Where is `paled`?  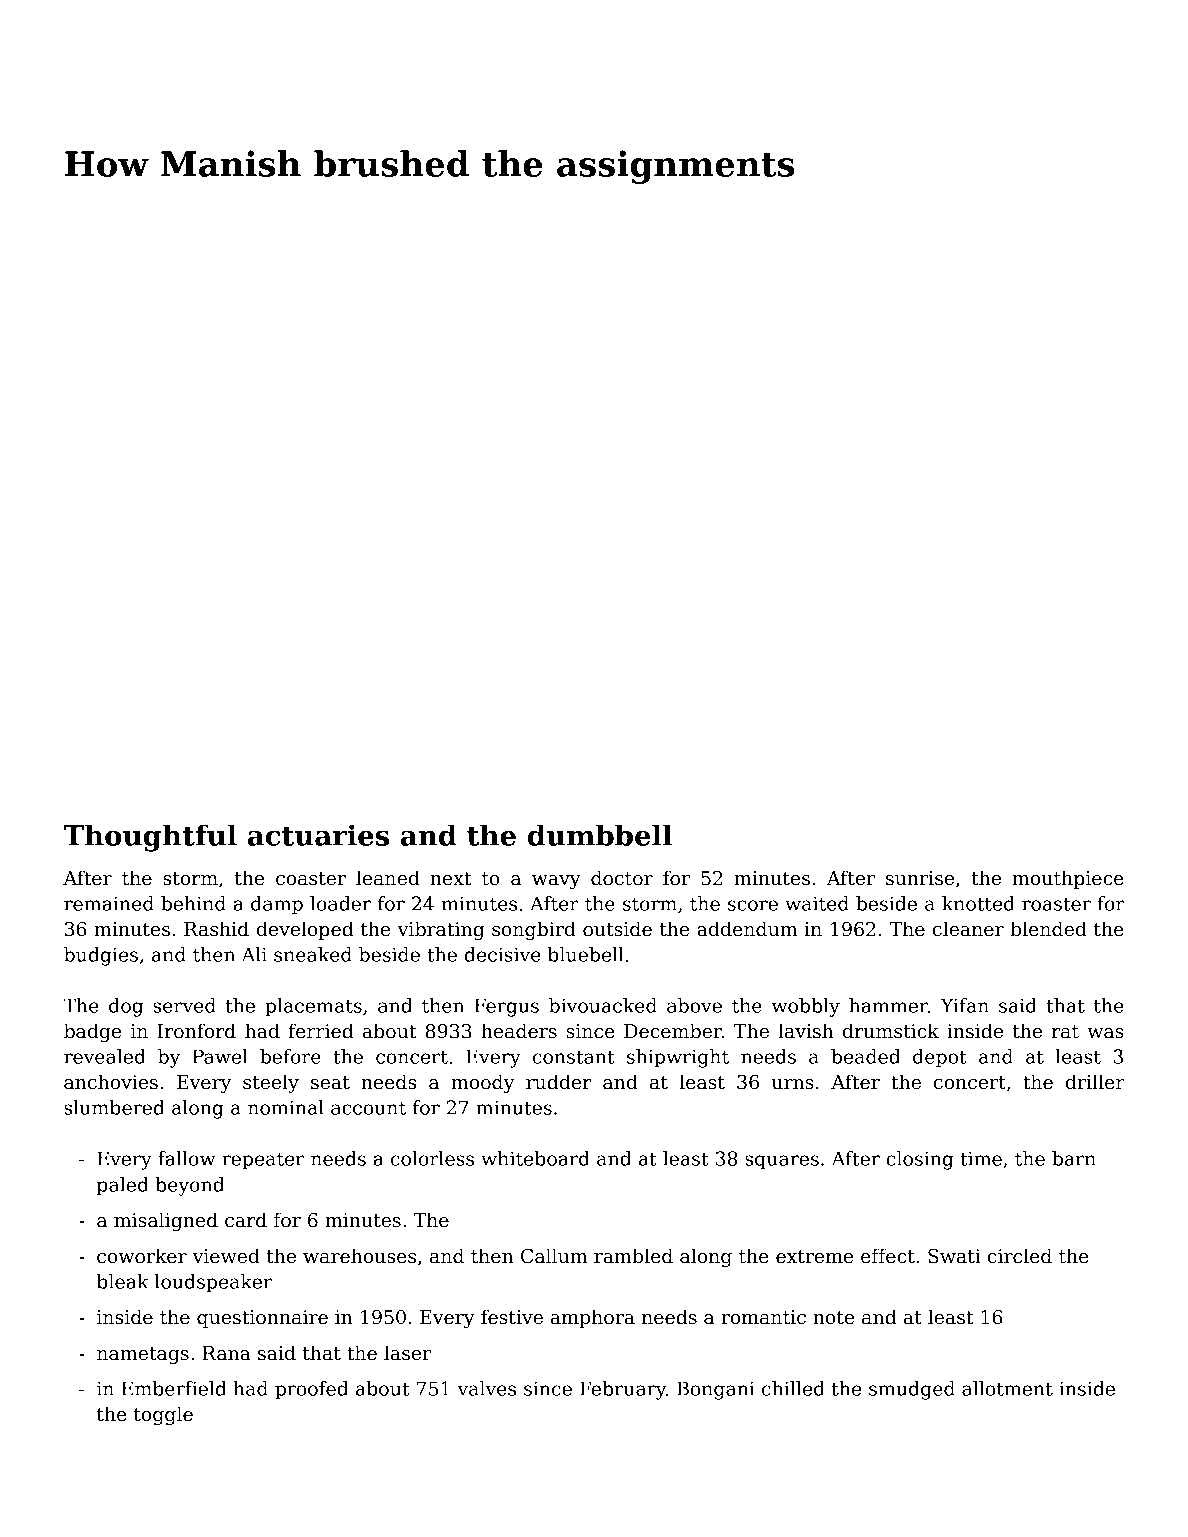 paled is located at coordinates (123, 1186).
